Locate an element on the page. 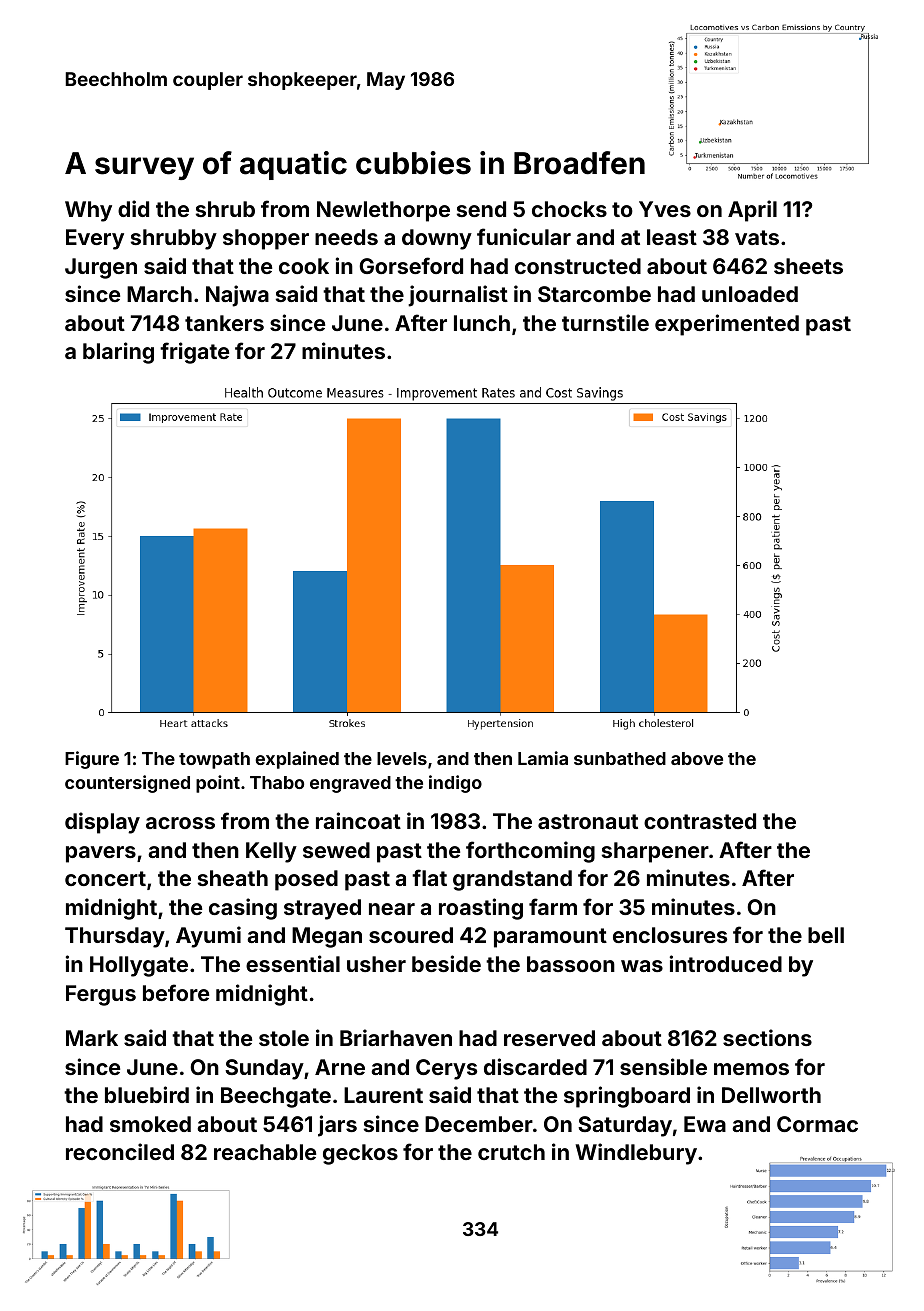 The height and width of the image is (1311, 924). reserved is located at coordinates (549, 1038).
